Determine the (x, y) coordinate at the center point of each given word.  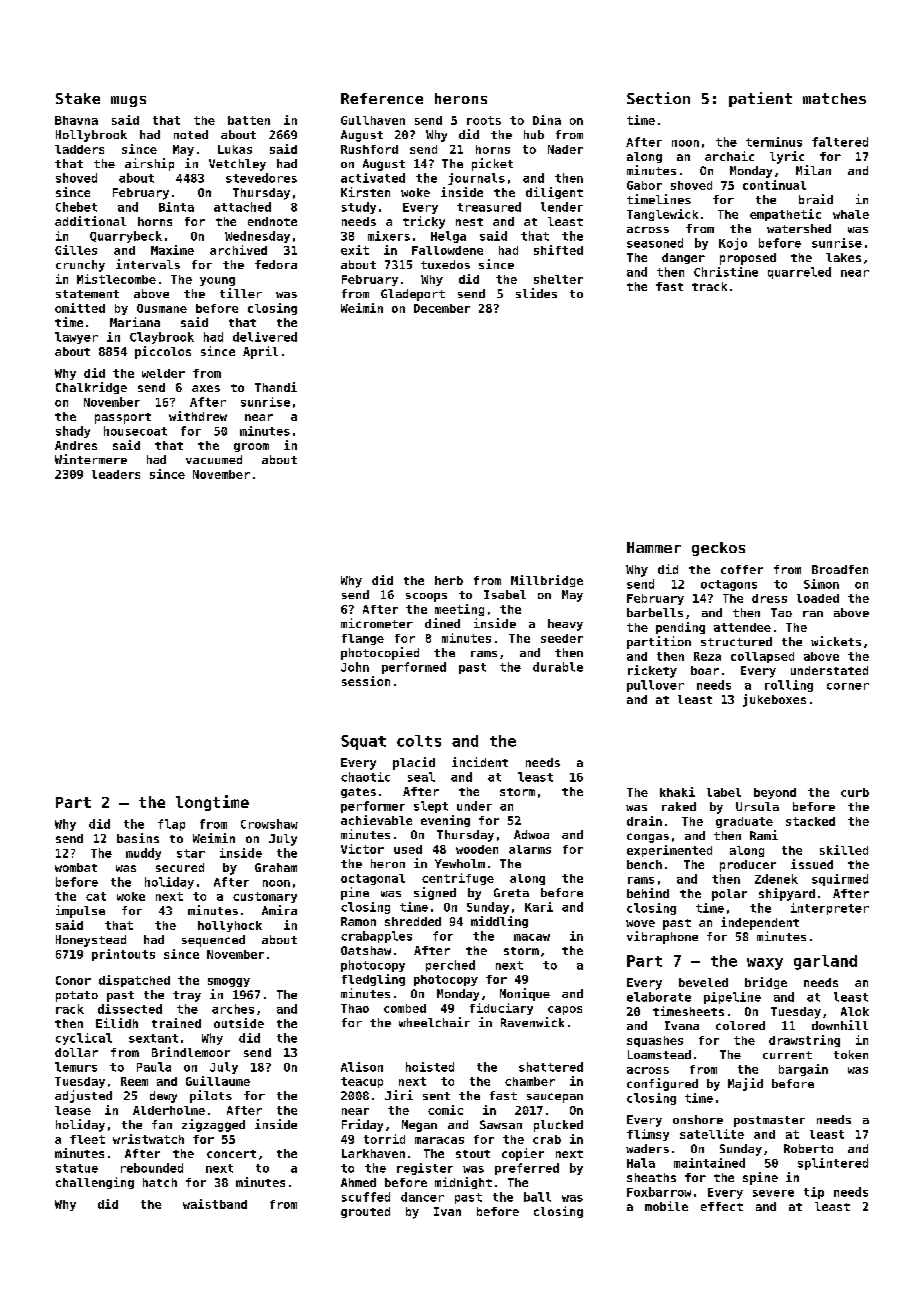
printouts (123, 955)
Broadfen (840, 569)
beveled (703, 982)
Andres (76, 445)
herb (449, 580)
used (408, 849)
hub (534, 134)
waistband (215, 1204)
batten (249, 120)
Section (658, 98)
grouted (365, 1212)
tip (814, 1193)
